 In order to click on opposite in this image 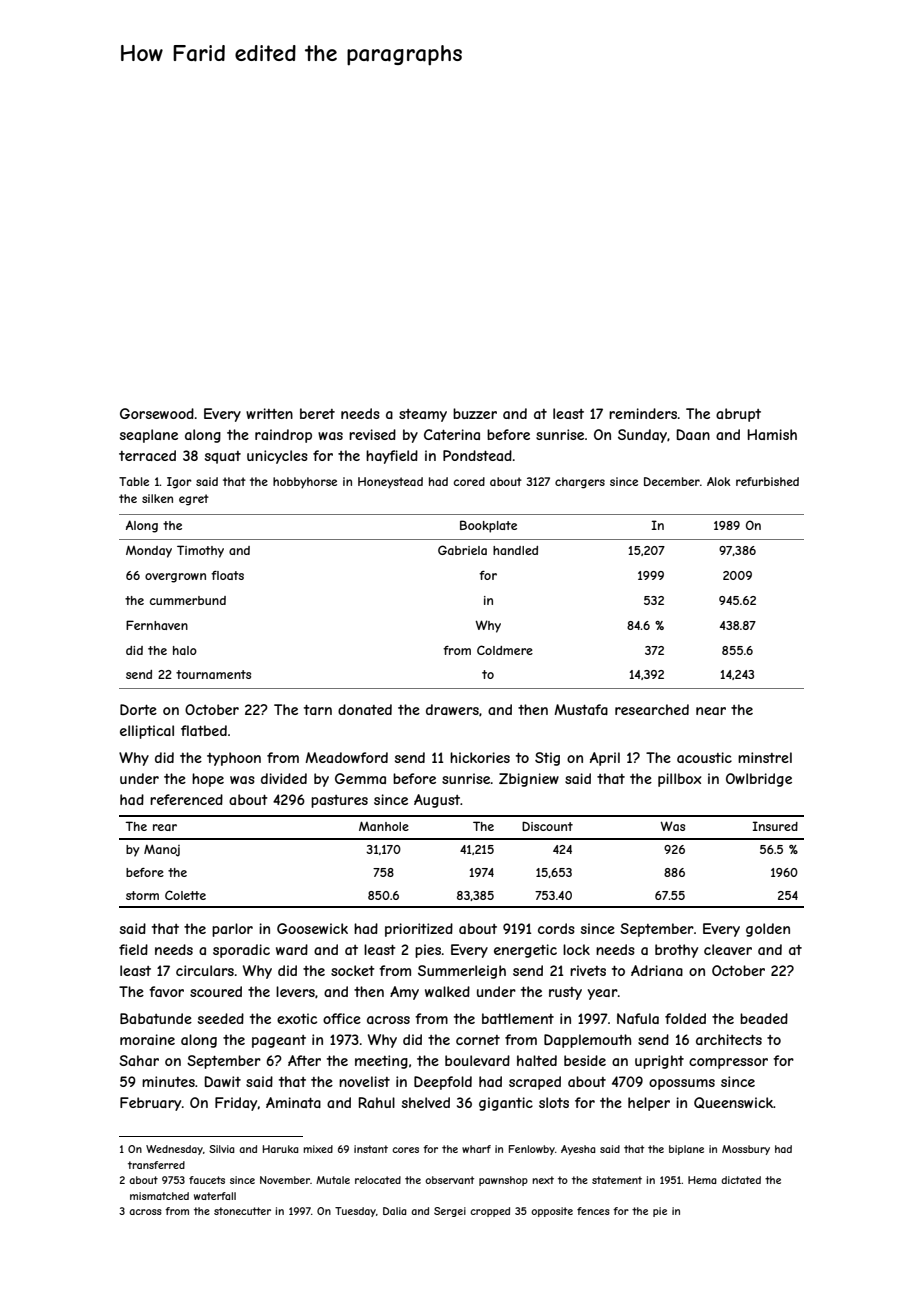, I will do `click(552, 1212)`.
